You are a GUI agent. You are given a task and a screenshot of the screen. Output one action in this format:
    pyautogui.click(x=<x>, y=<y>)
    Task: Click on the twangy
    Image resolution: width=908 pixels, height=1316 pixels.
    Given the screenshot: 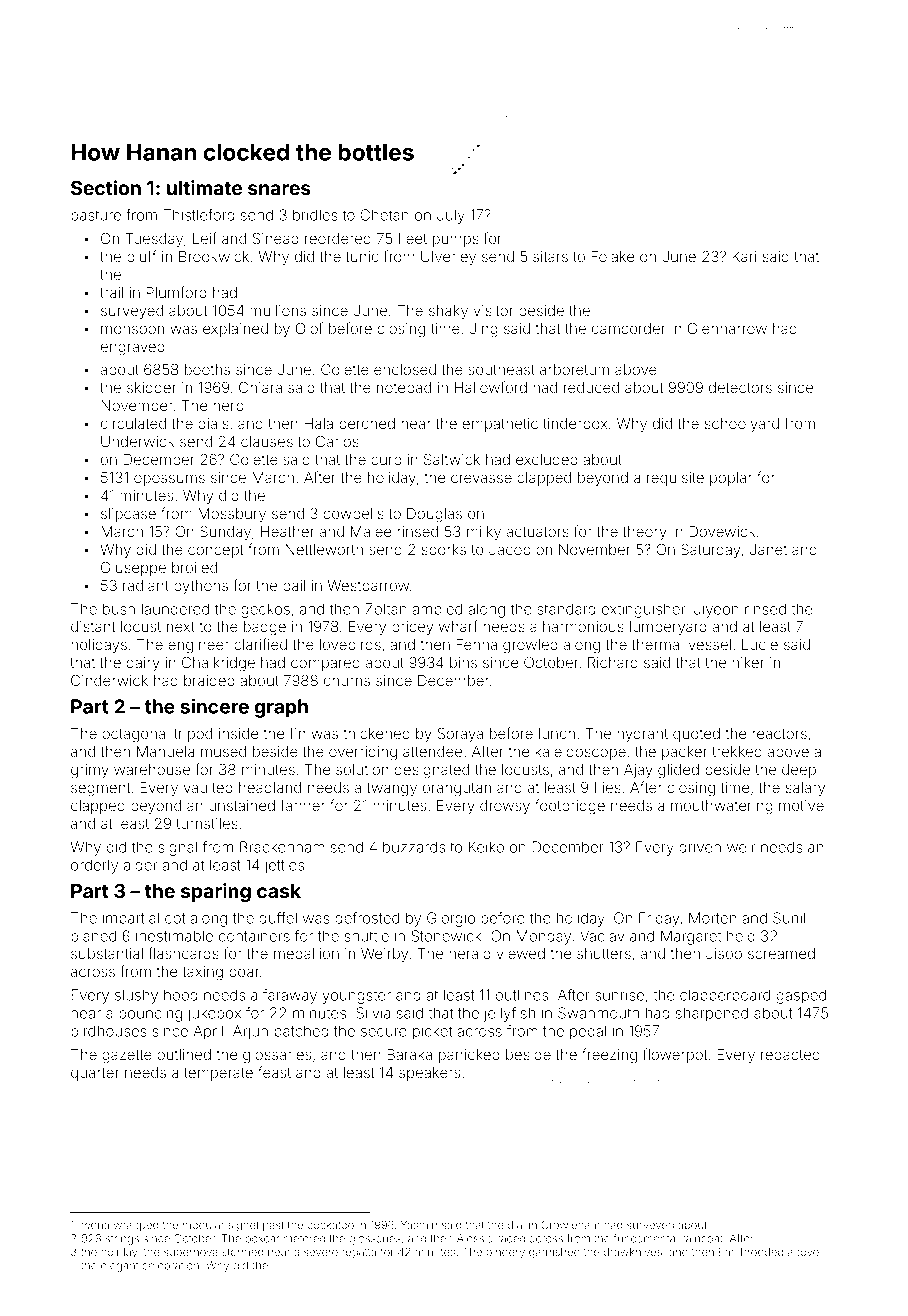 What is the action you would take?
    pyautogui.click(x=392, y=790)
